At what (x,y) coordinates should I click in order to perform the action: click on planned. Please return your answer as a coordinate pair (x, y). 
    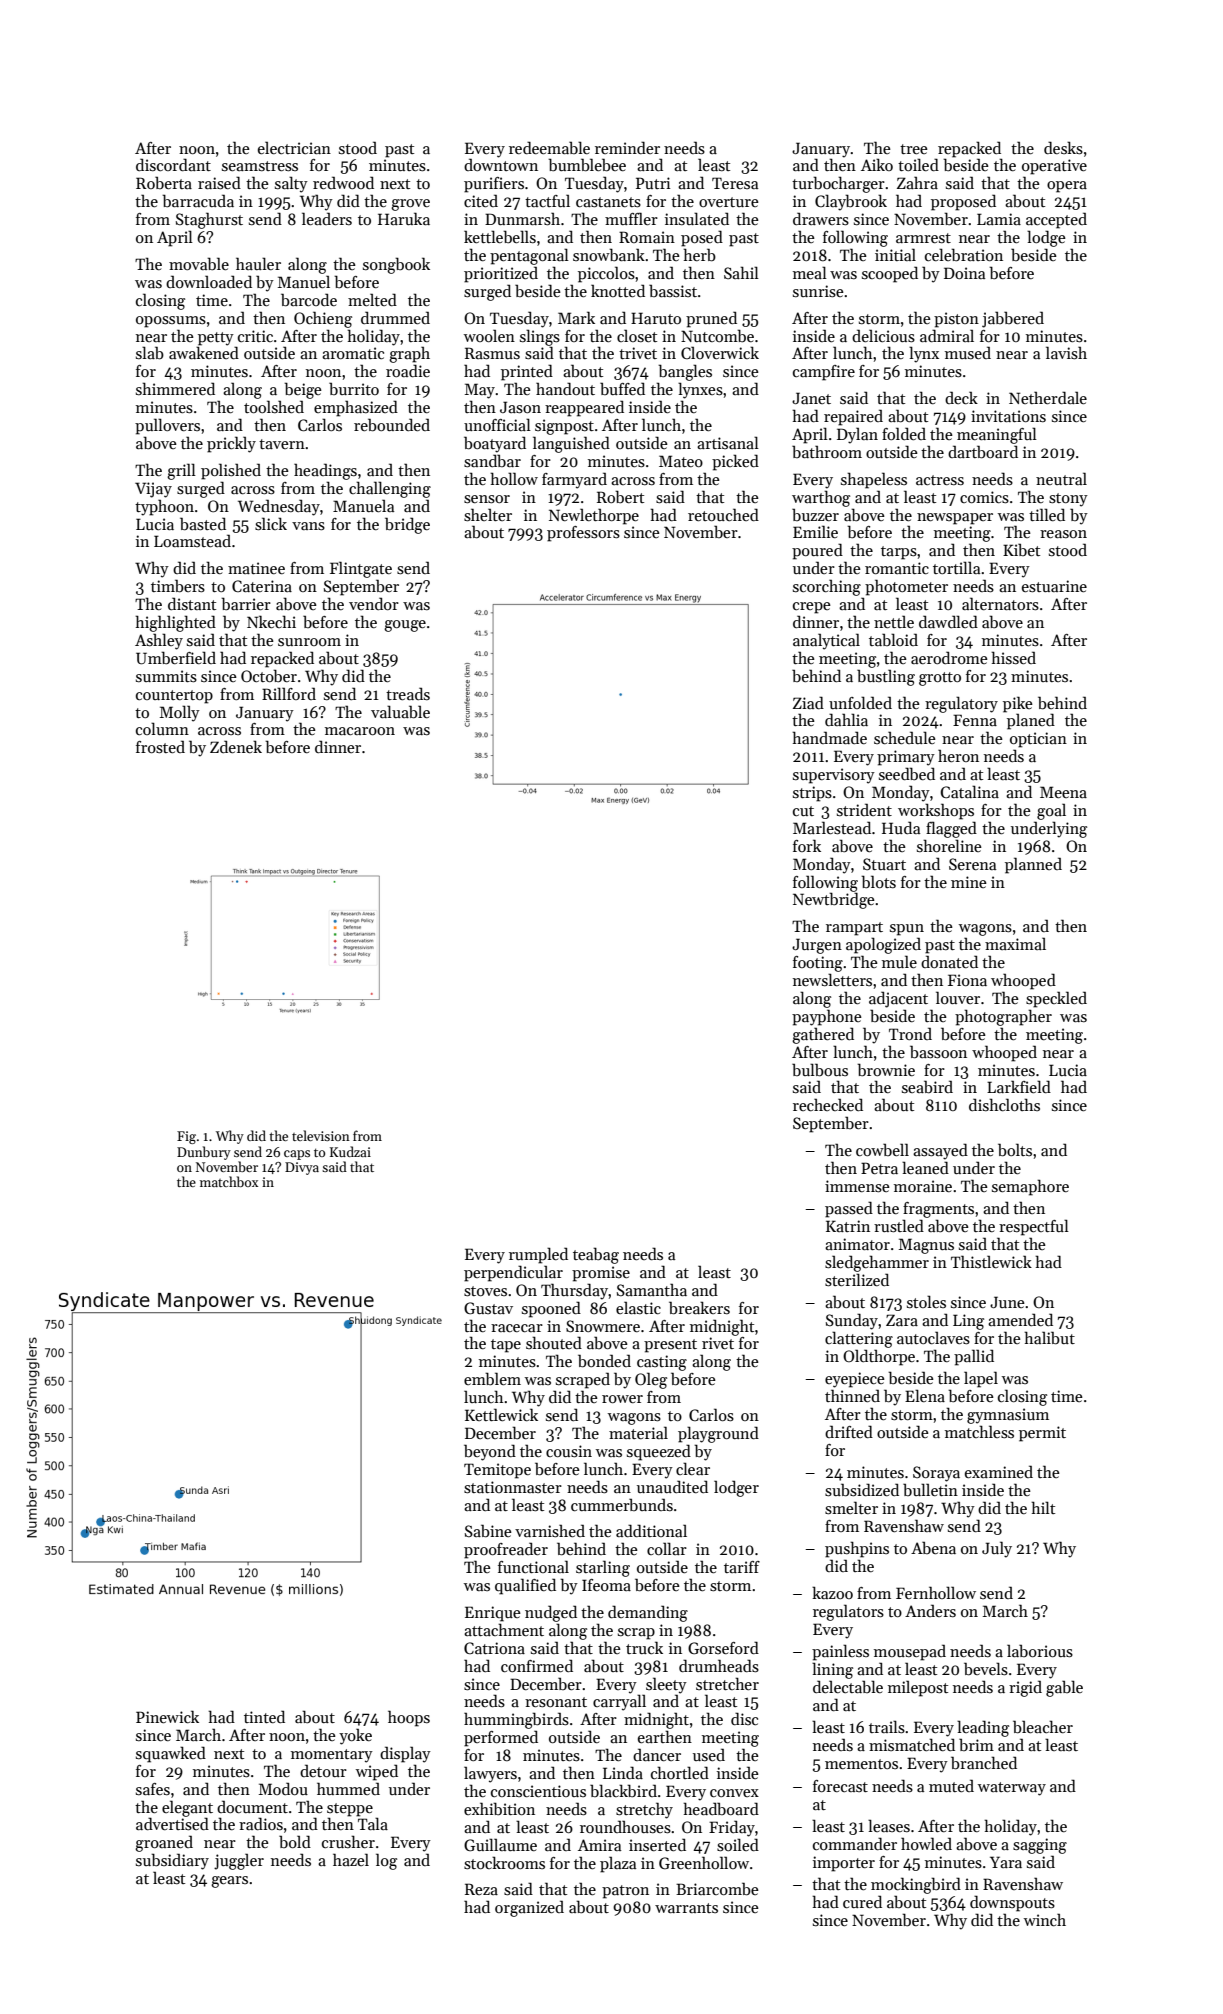
    Looking at the image, I should click on (1033, 865).
